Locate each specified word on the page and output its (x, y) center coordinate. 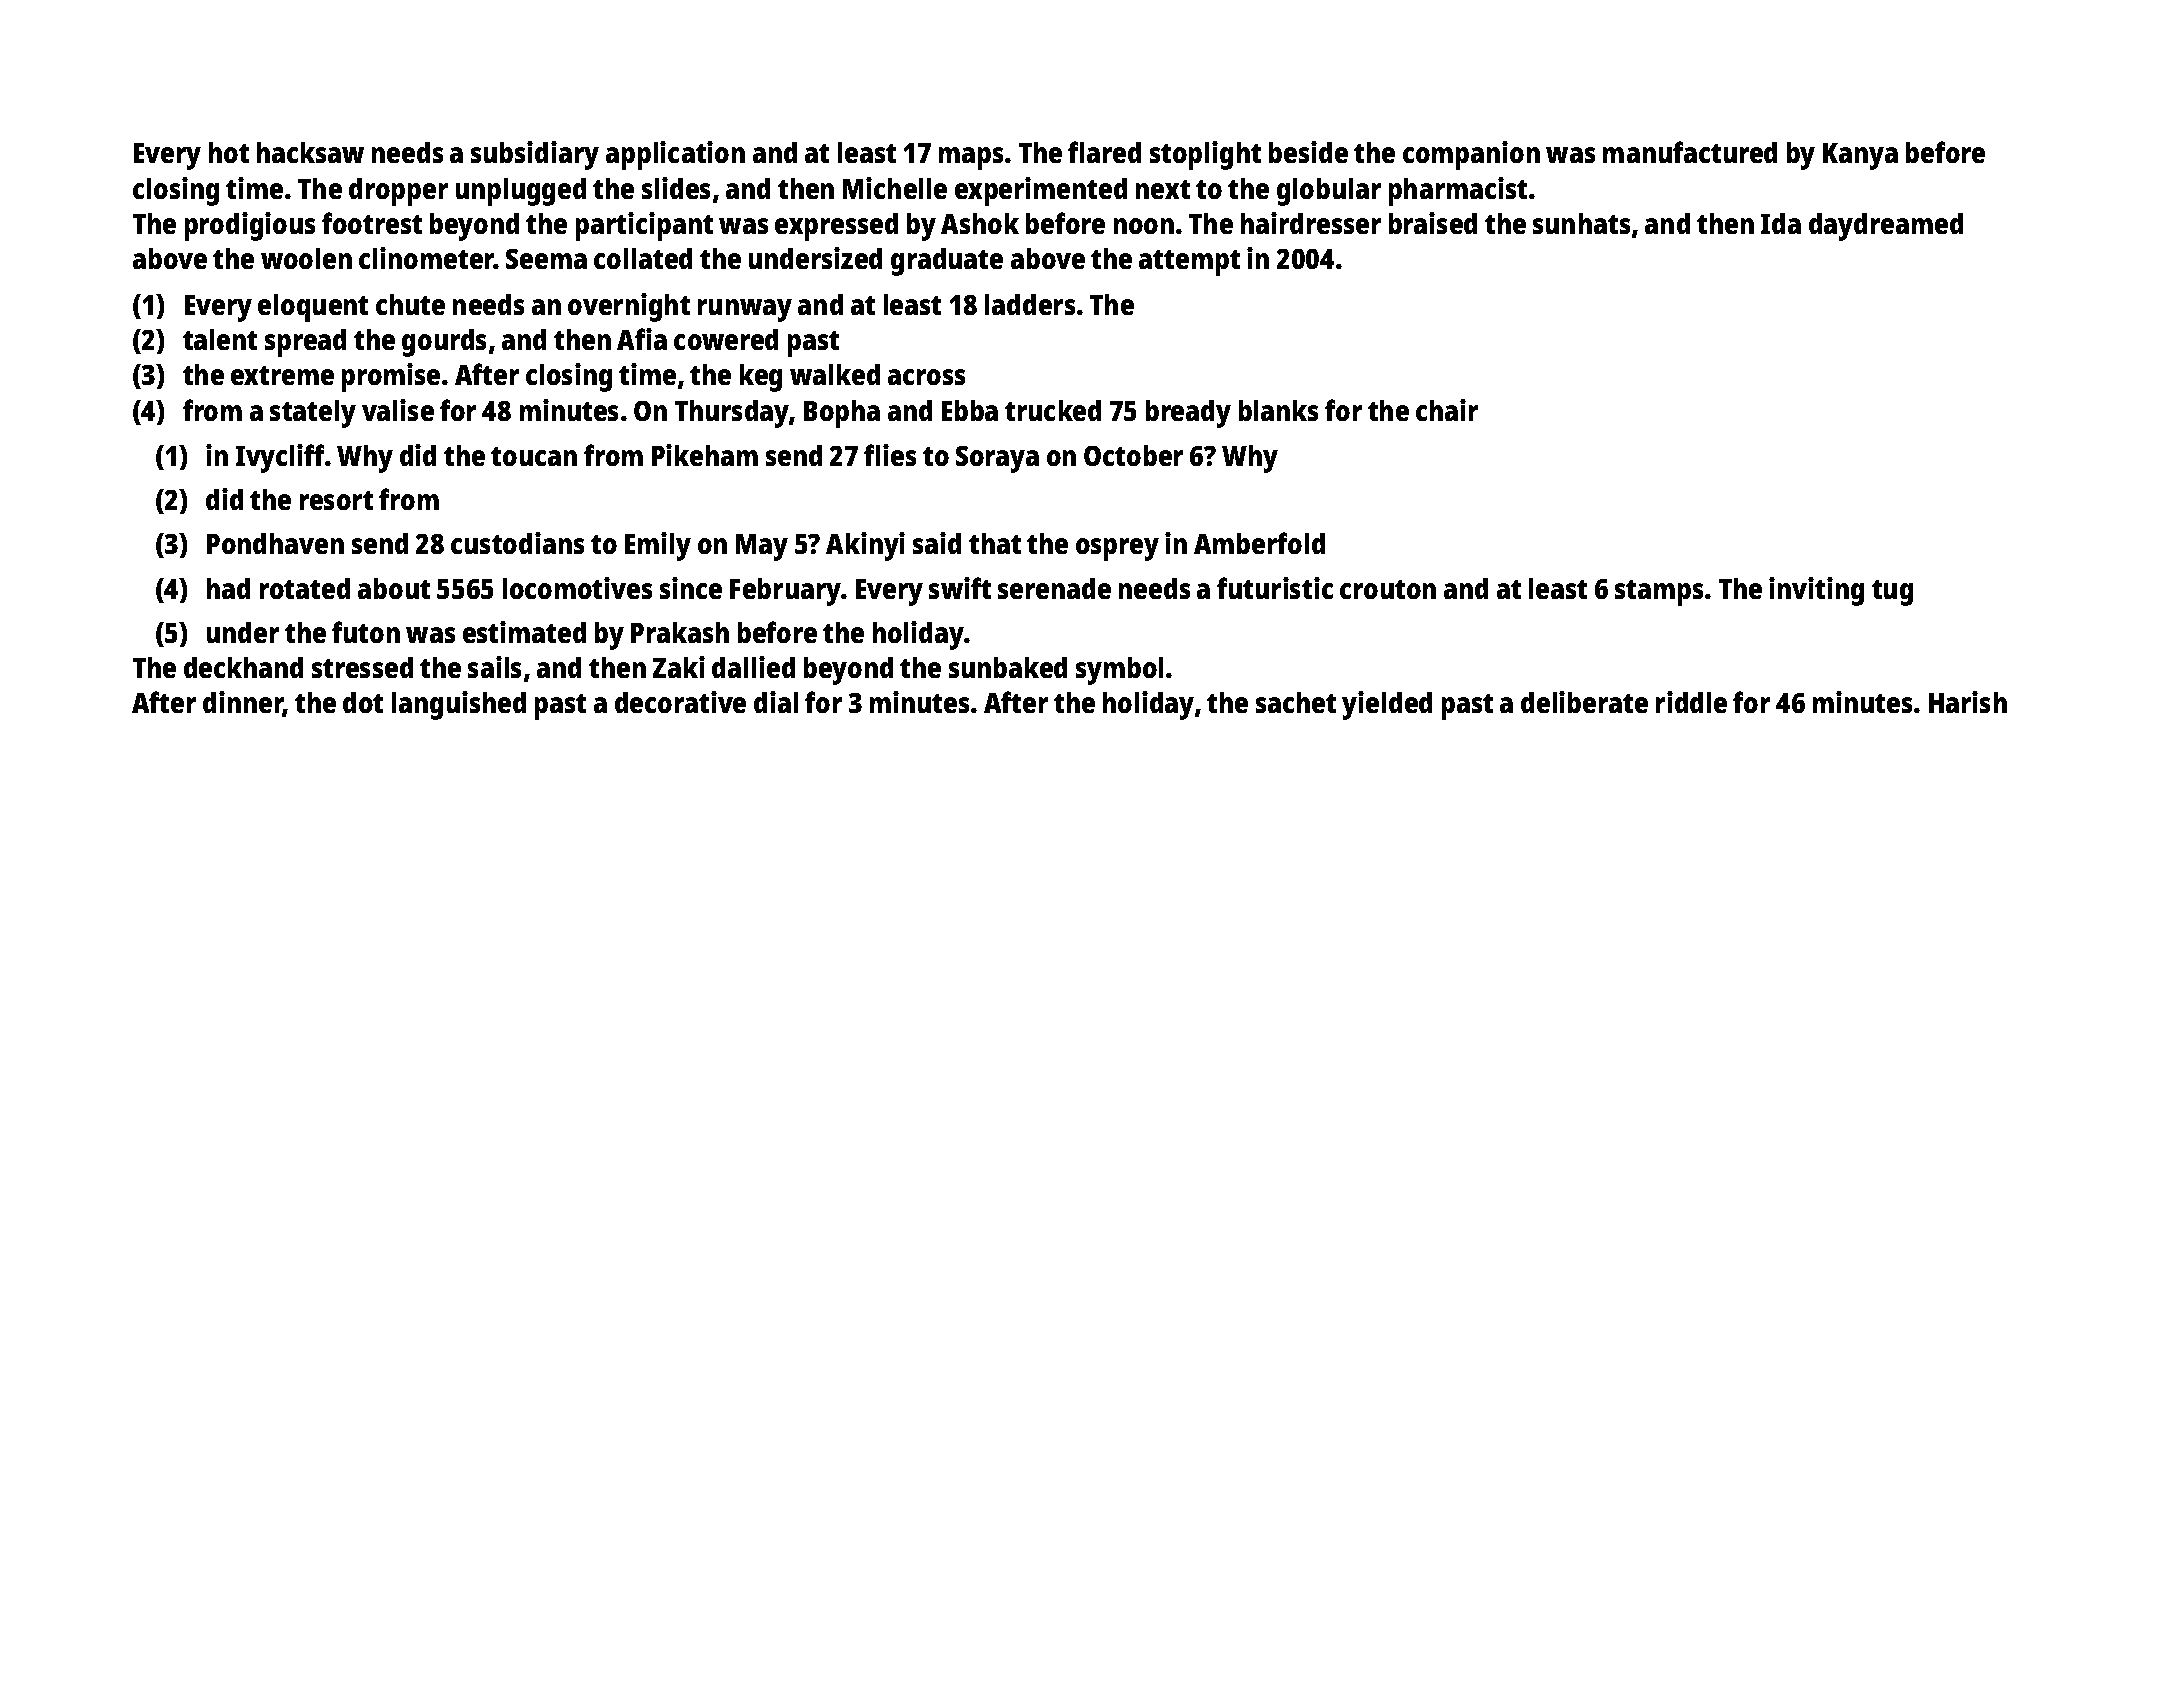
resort (336, 500)
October (1133, 455)
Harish (1968, 702)
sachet (1296, 702)
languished (459, 705)
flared (1104, 152)
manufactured (1690, 152)
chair (1447, 410)
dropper (398, 192)
